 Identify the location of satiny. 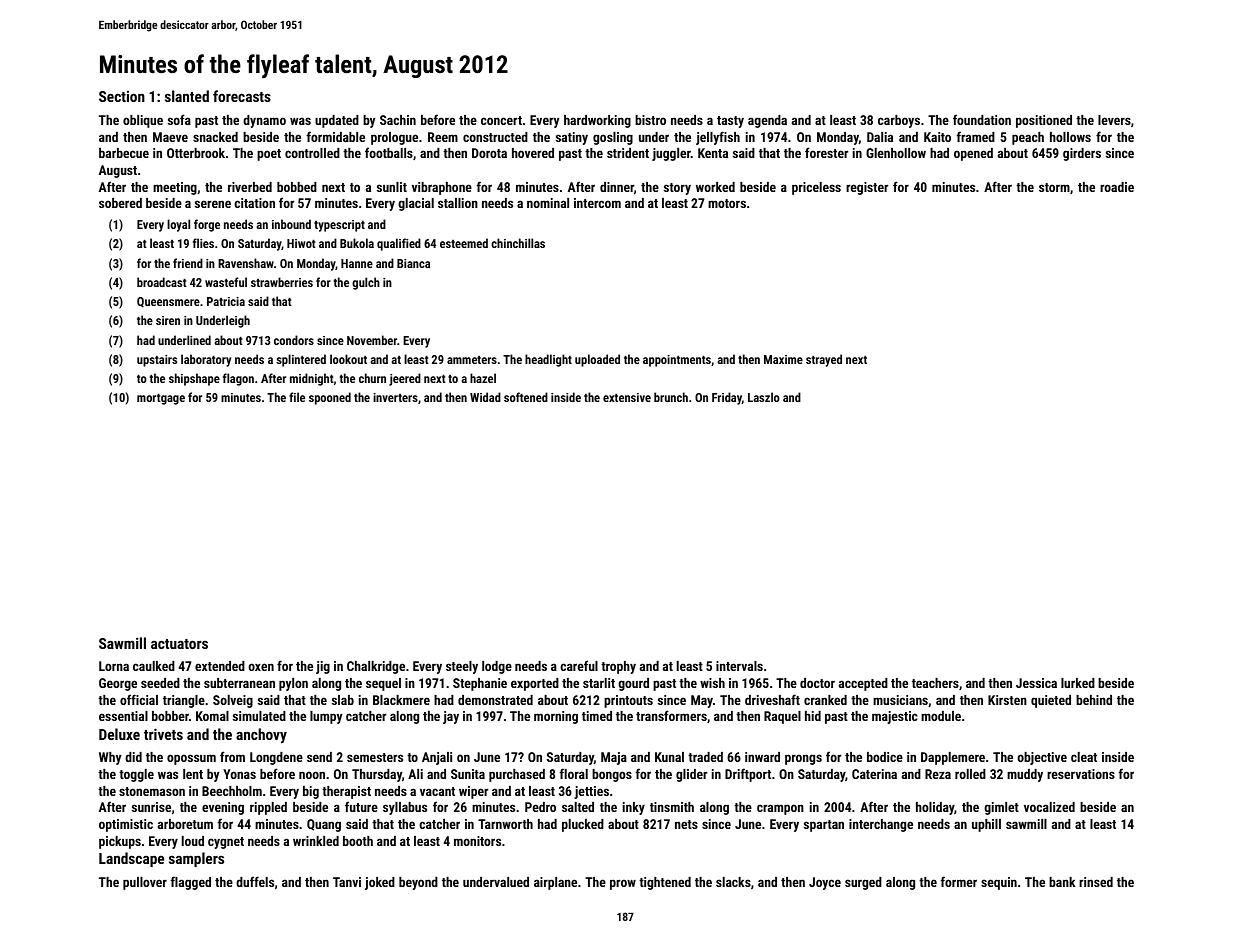
(572, 138).
